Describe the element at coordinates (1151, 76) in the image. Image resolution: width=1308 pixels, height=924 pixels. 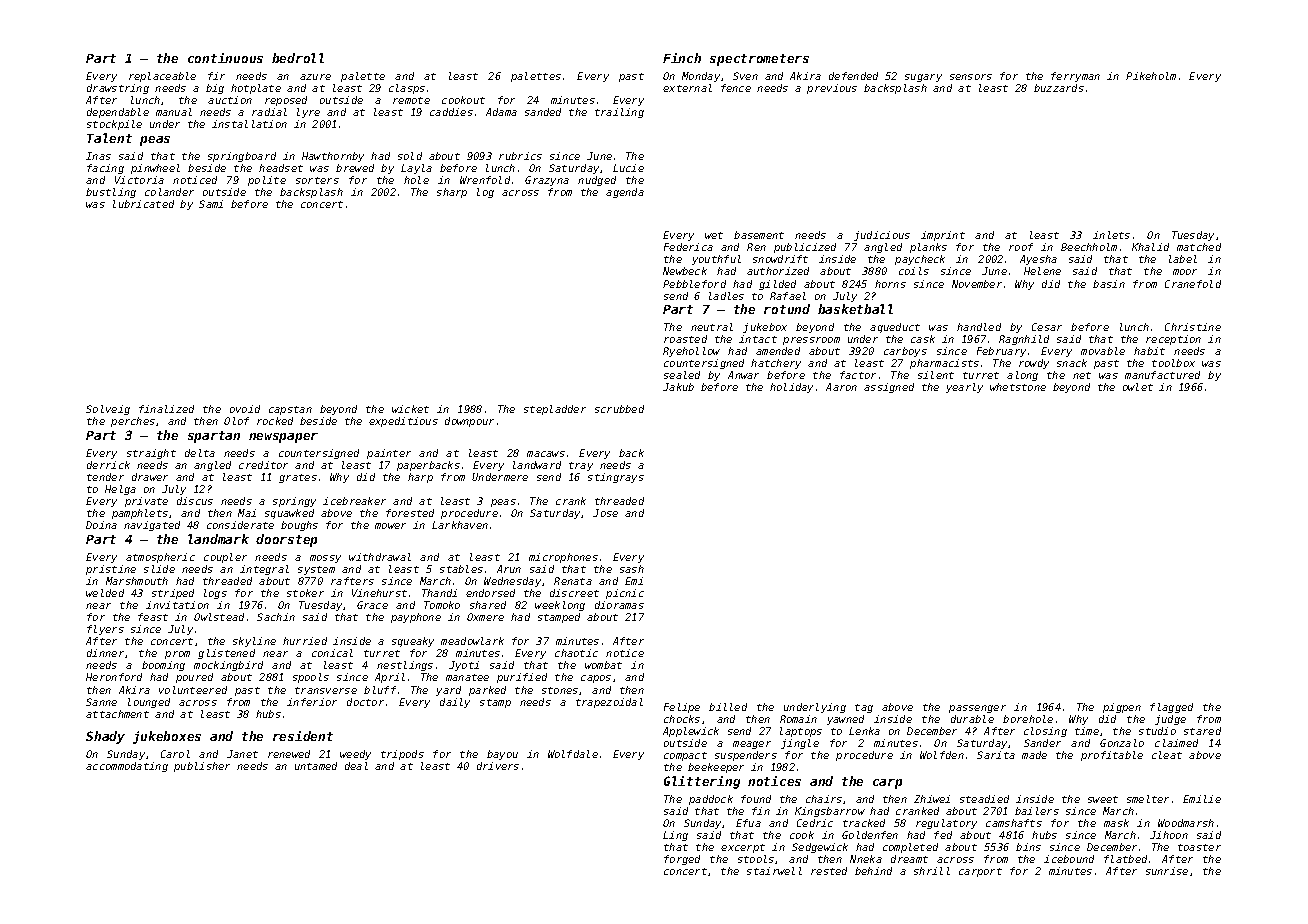
I see `Pikeholm` at that location.
